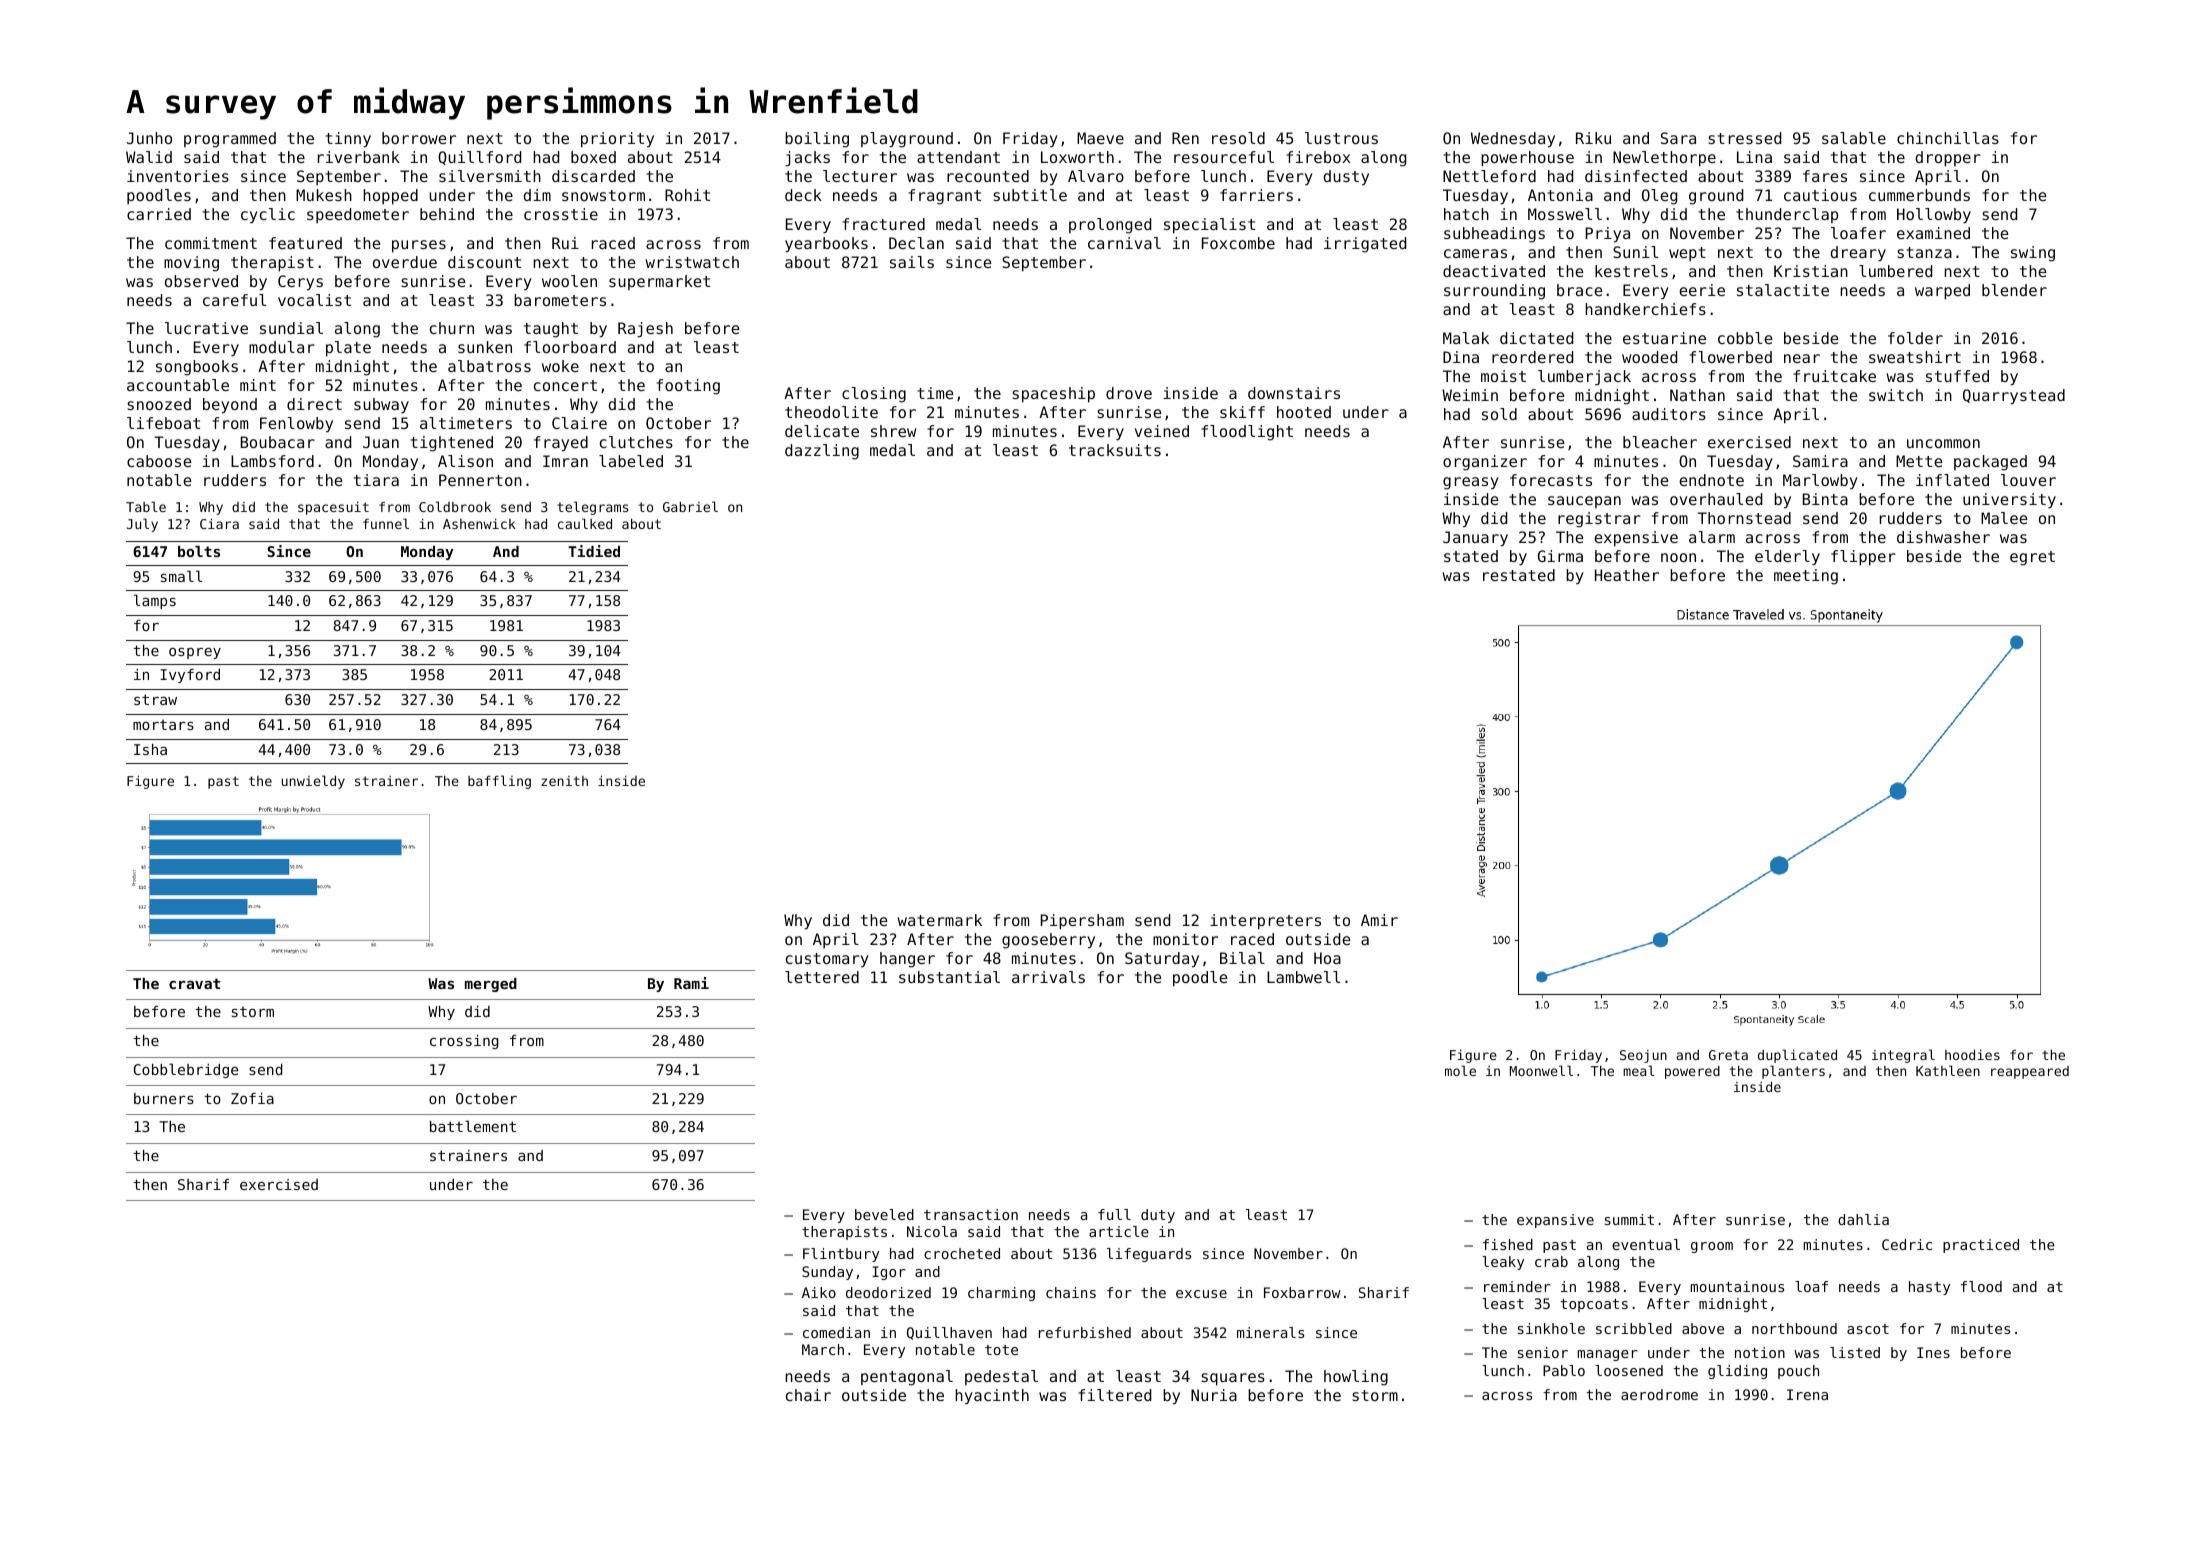  What do you see at coordinates (564, 781) in the image?
I see `zenith` at bounding box center [564, 781].
